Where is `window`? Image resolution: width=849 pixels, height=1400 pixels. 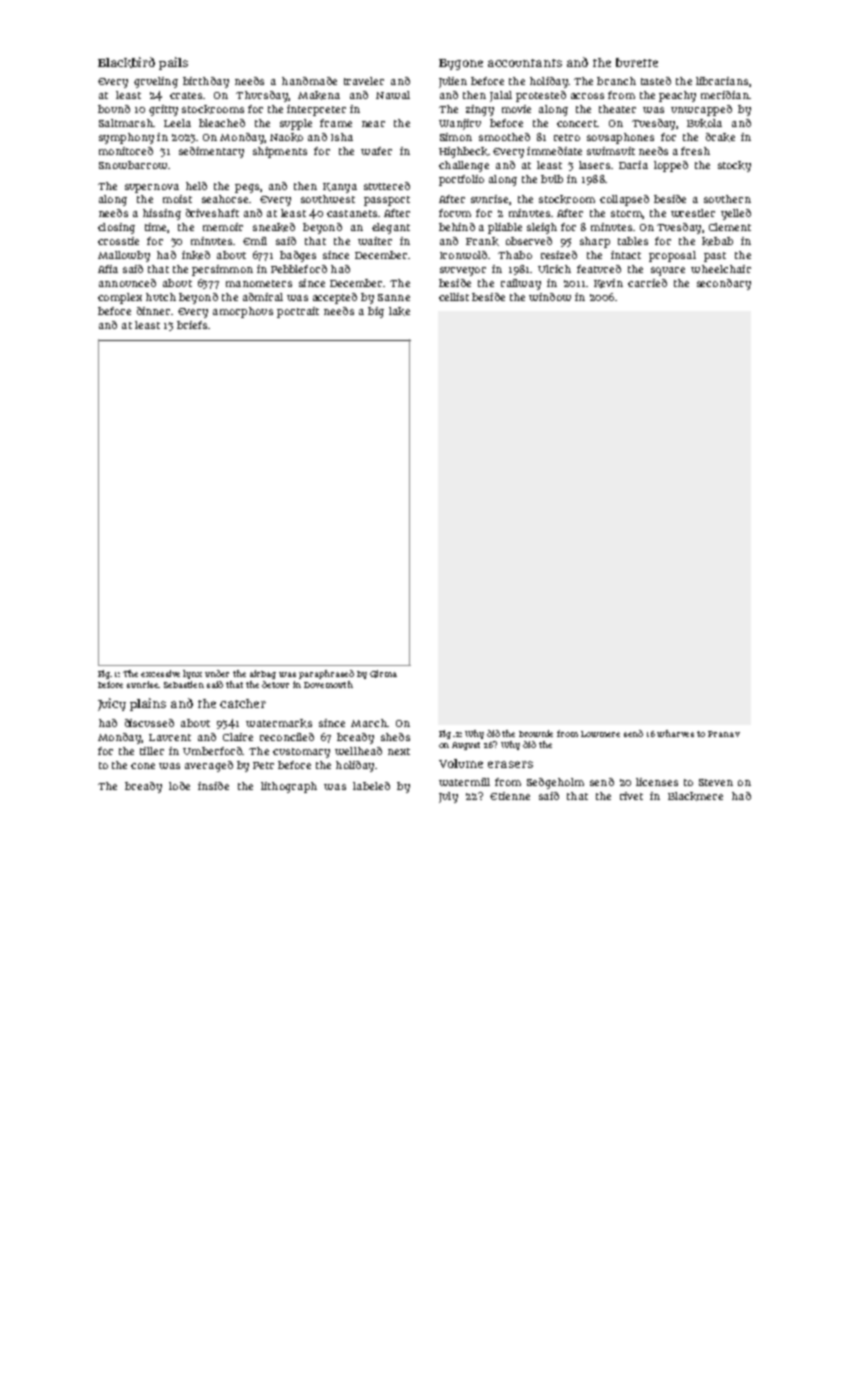
window is located at coordinates (550, 297).
